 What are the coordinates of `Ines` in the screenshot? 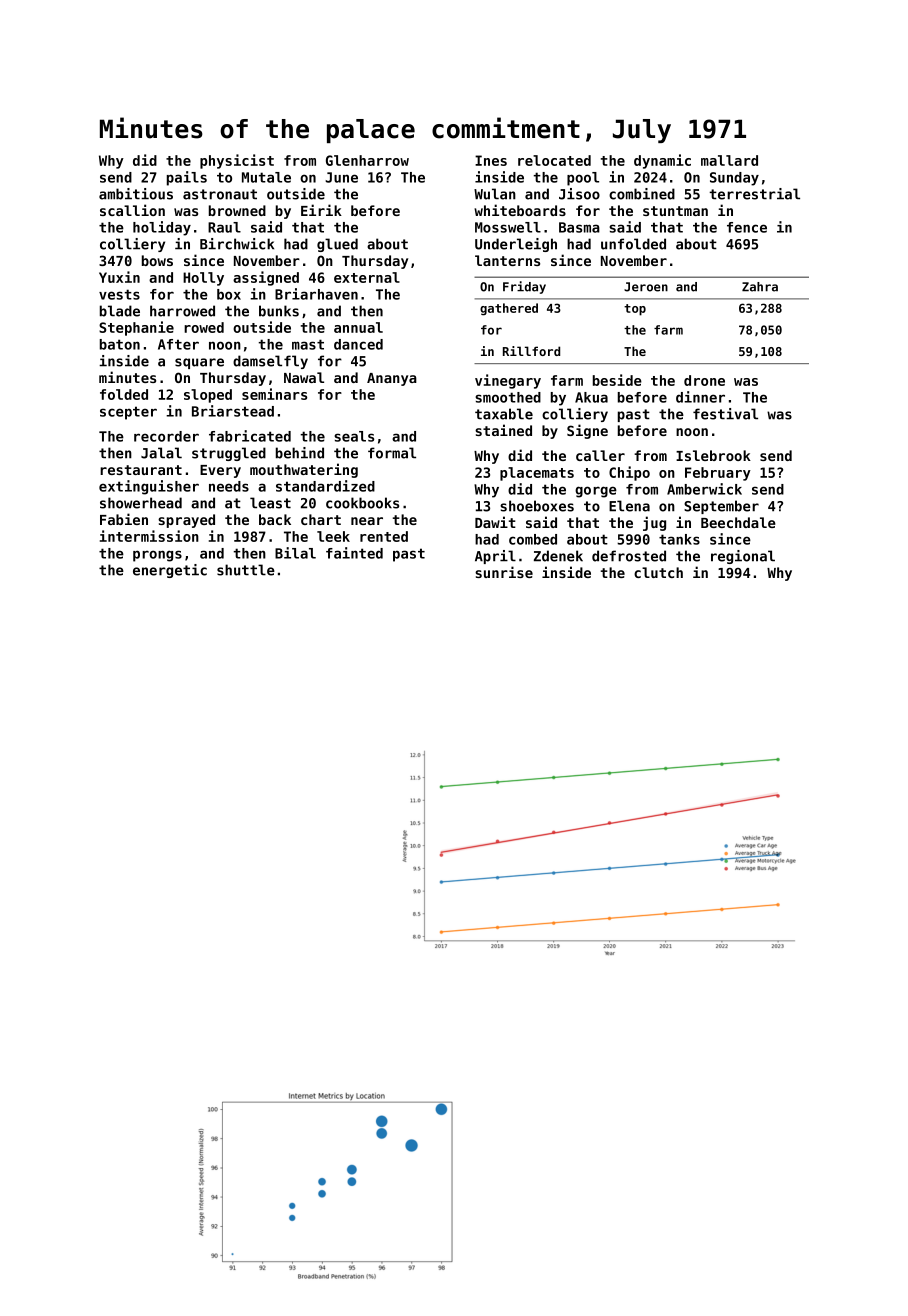 It's located at (491, 160).
